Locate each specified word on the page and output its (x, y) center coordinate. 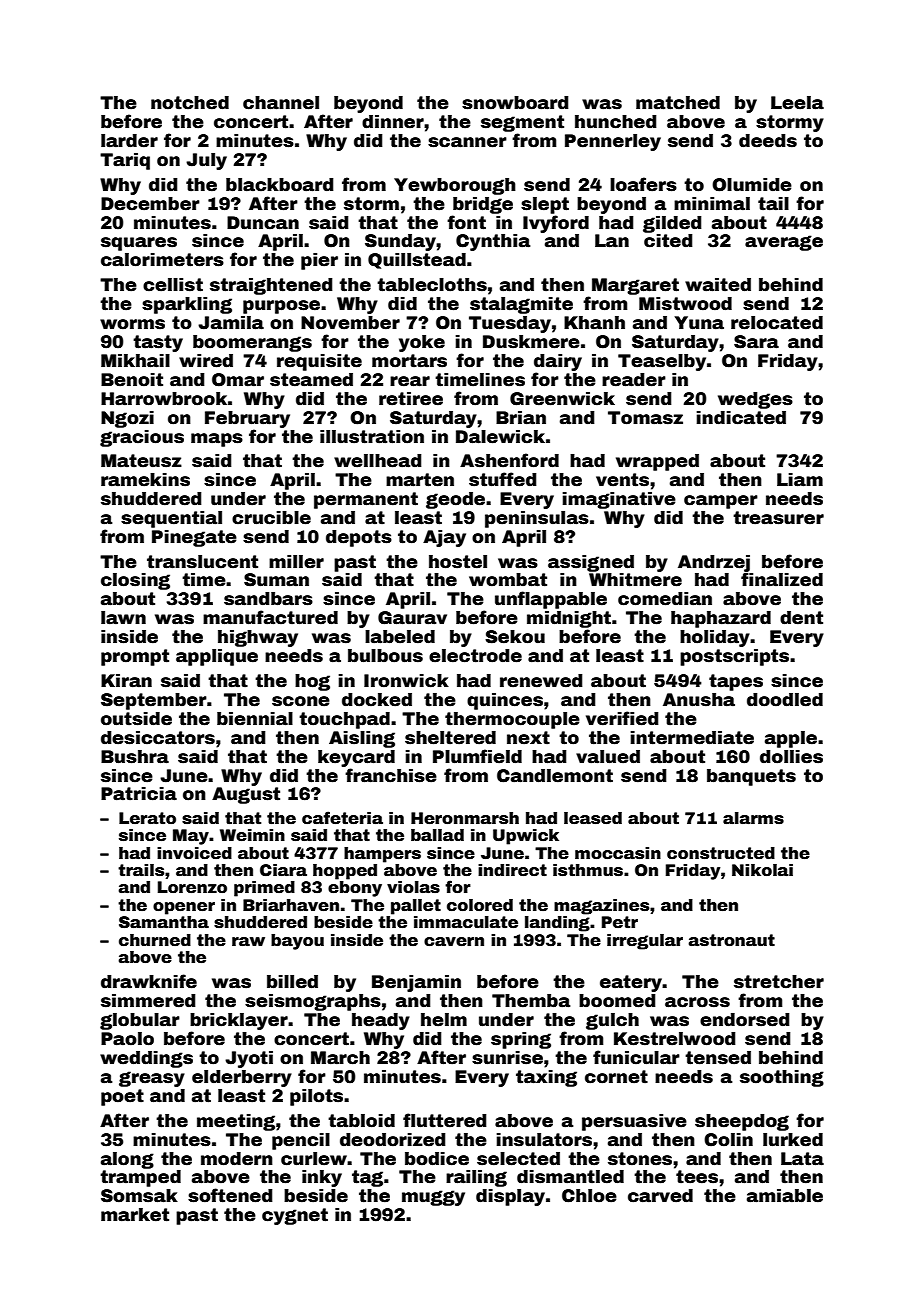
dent (801, 618)
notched (190, 103)
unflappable (551, 600)
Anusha (699, 700)
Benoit (132, 380)
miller (296, 562)
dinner (393, 122)
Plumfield (477, 756)
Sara (756, 342)
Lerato (147, 818)
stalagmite (521, 305)
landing (557, 924)
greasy (152, 1079)
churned (155, 940)
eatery (631, 983)
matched (678, 103)
